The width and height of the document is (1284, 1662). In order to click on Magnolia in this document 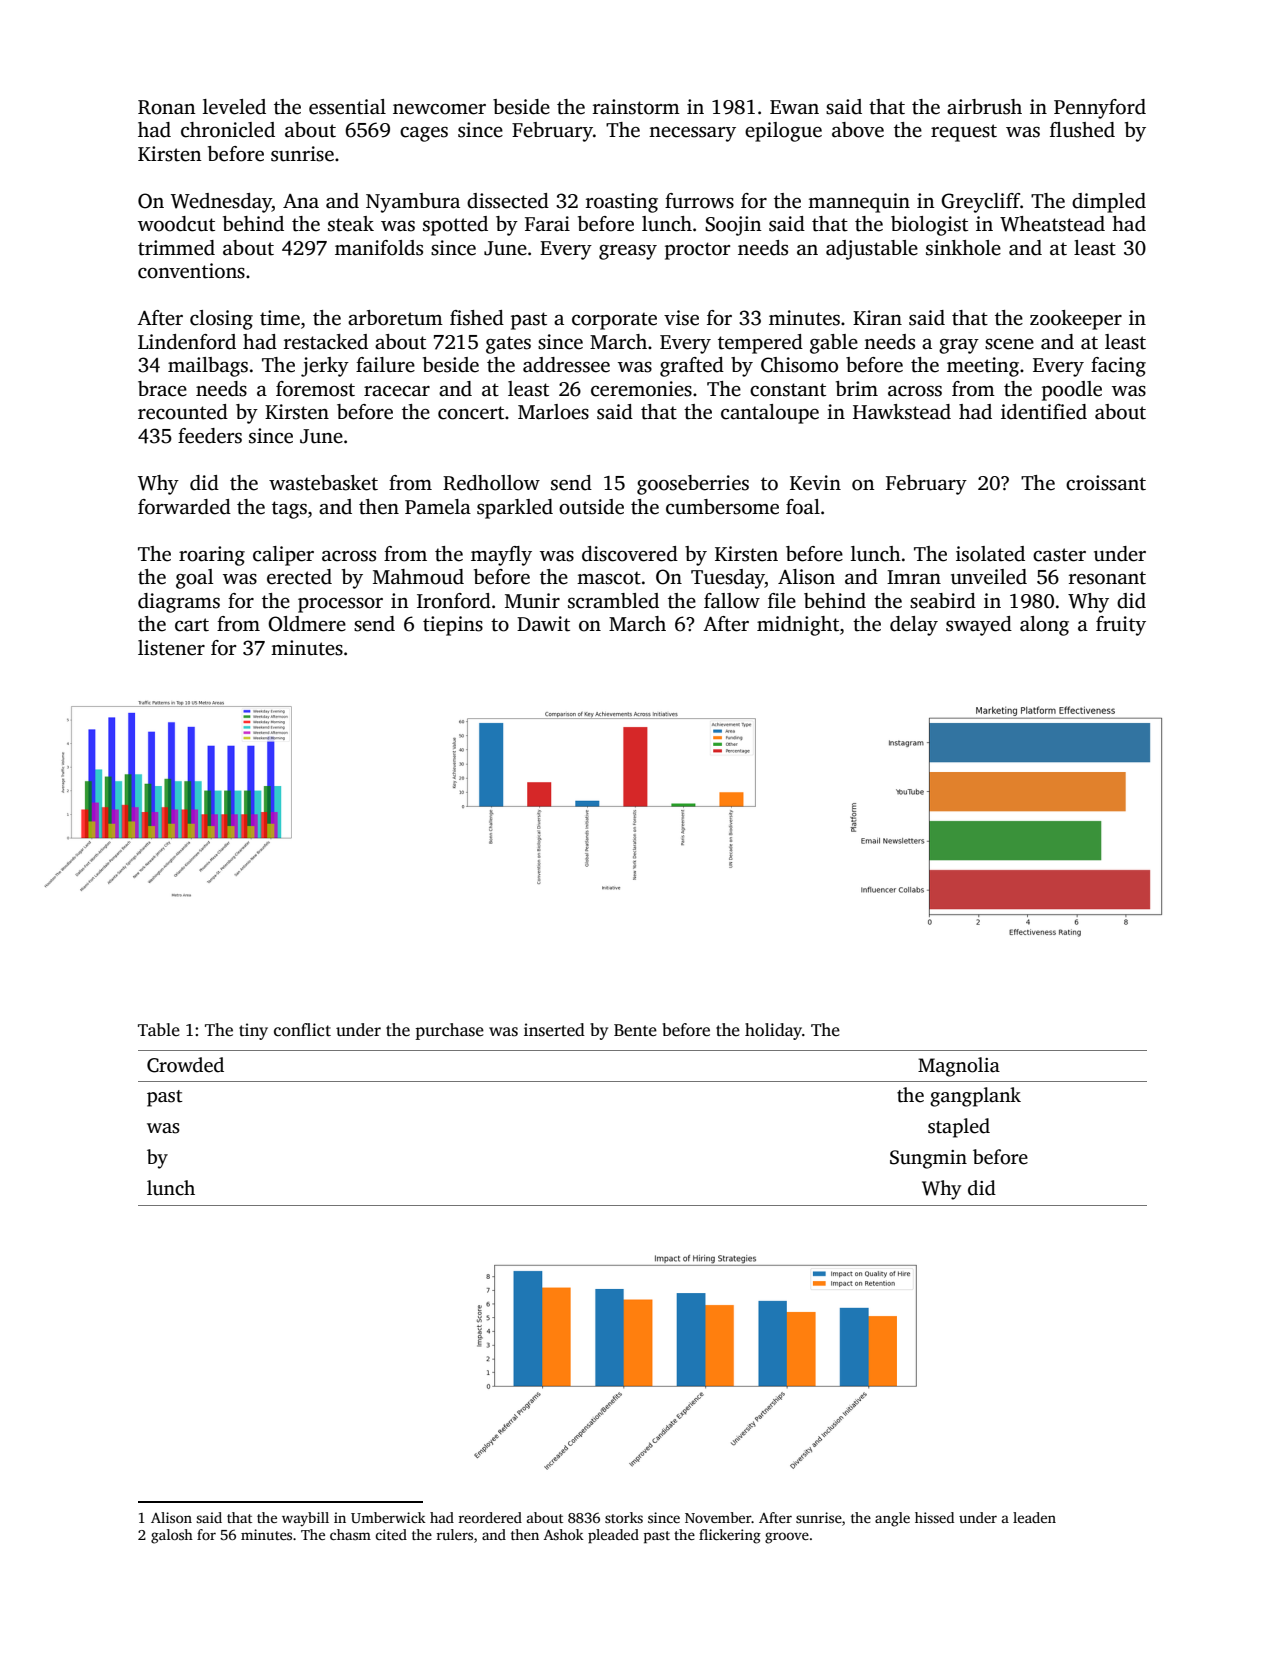, I will do `click(959, 1067)`.
